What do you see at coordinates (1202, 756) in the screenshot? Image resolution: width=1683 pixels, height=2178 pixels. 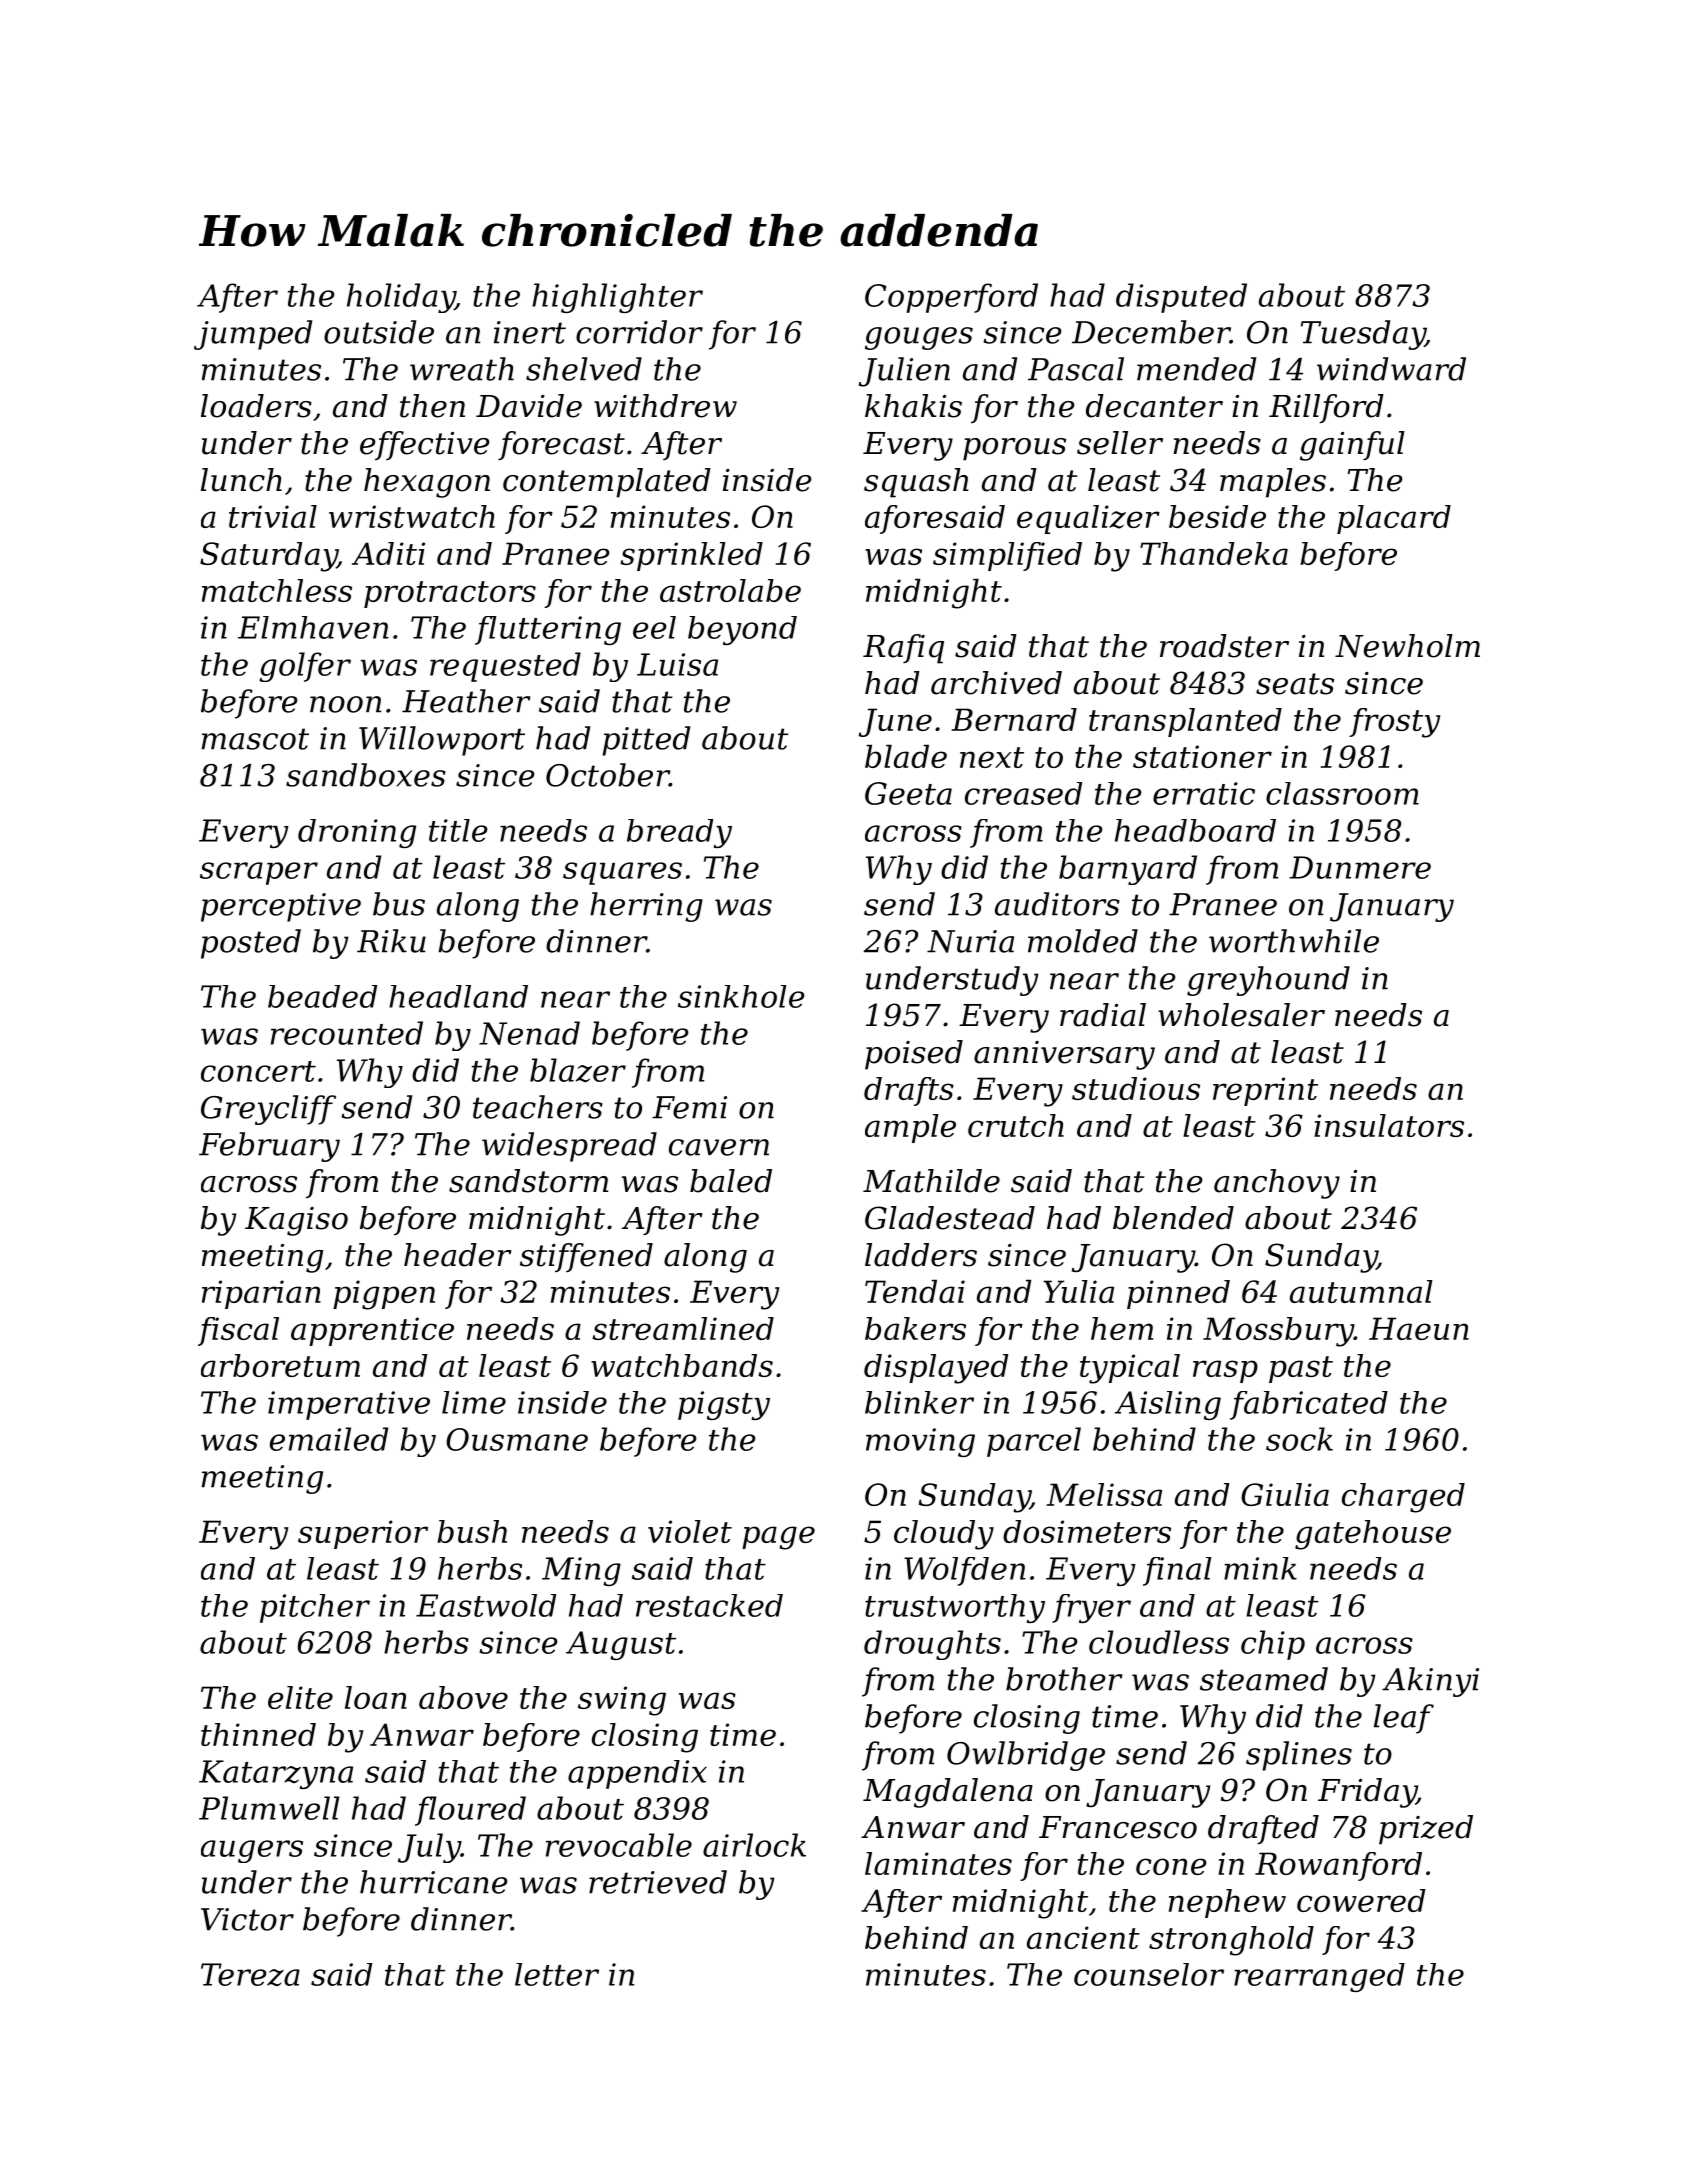 I see `stationer` at bounding box center [1202, 756].
